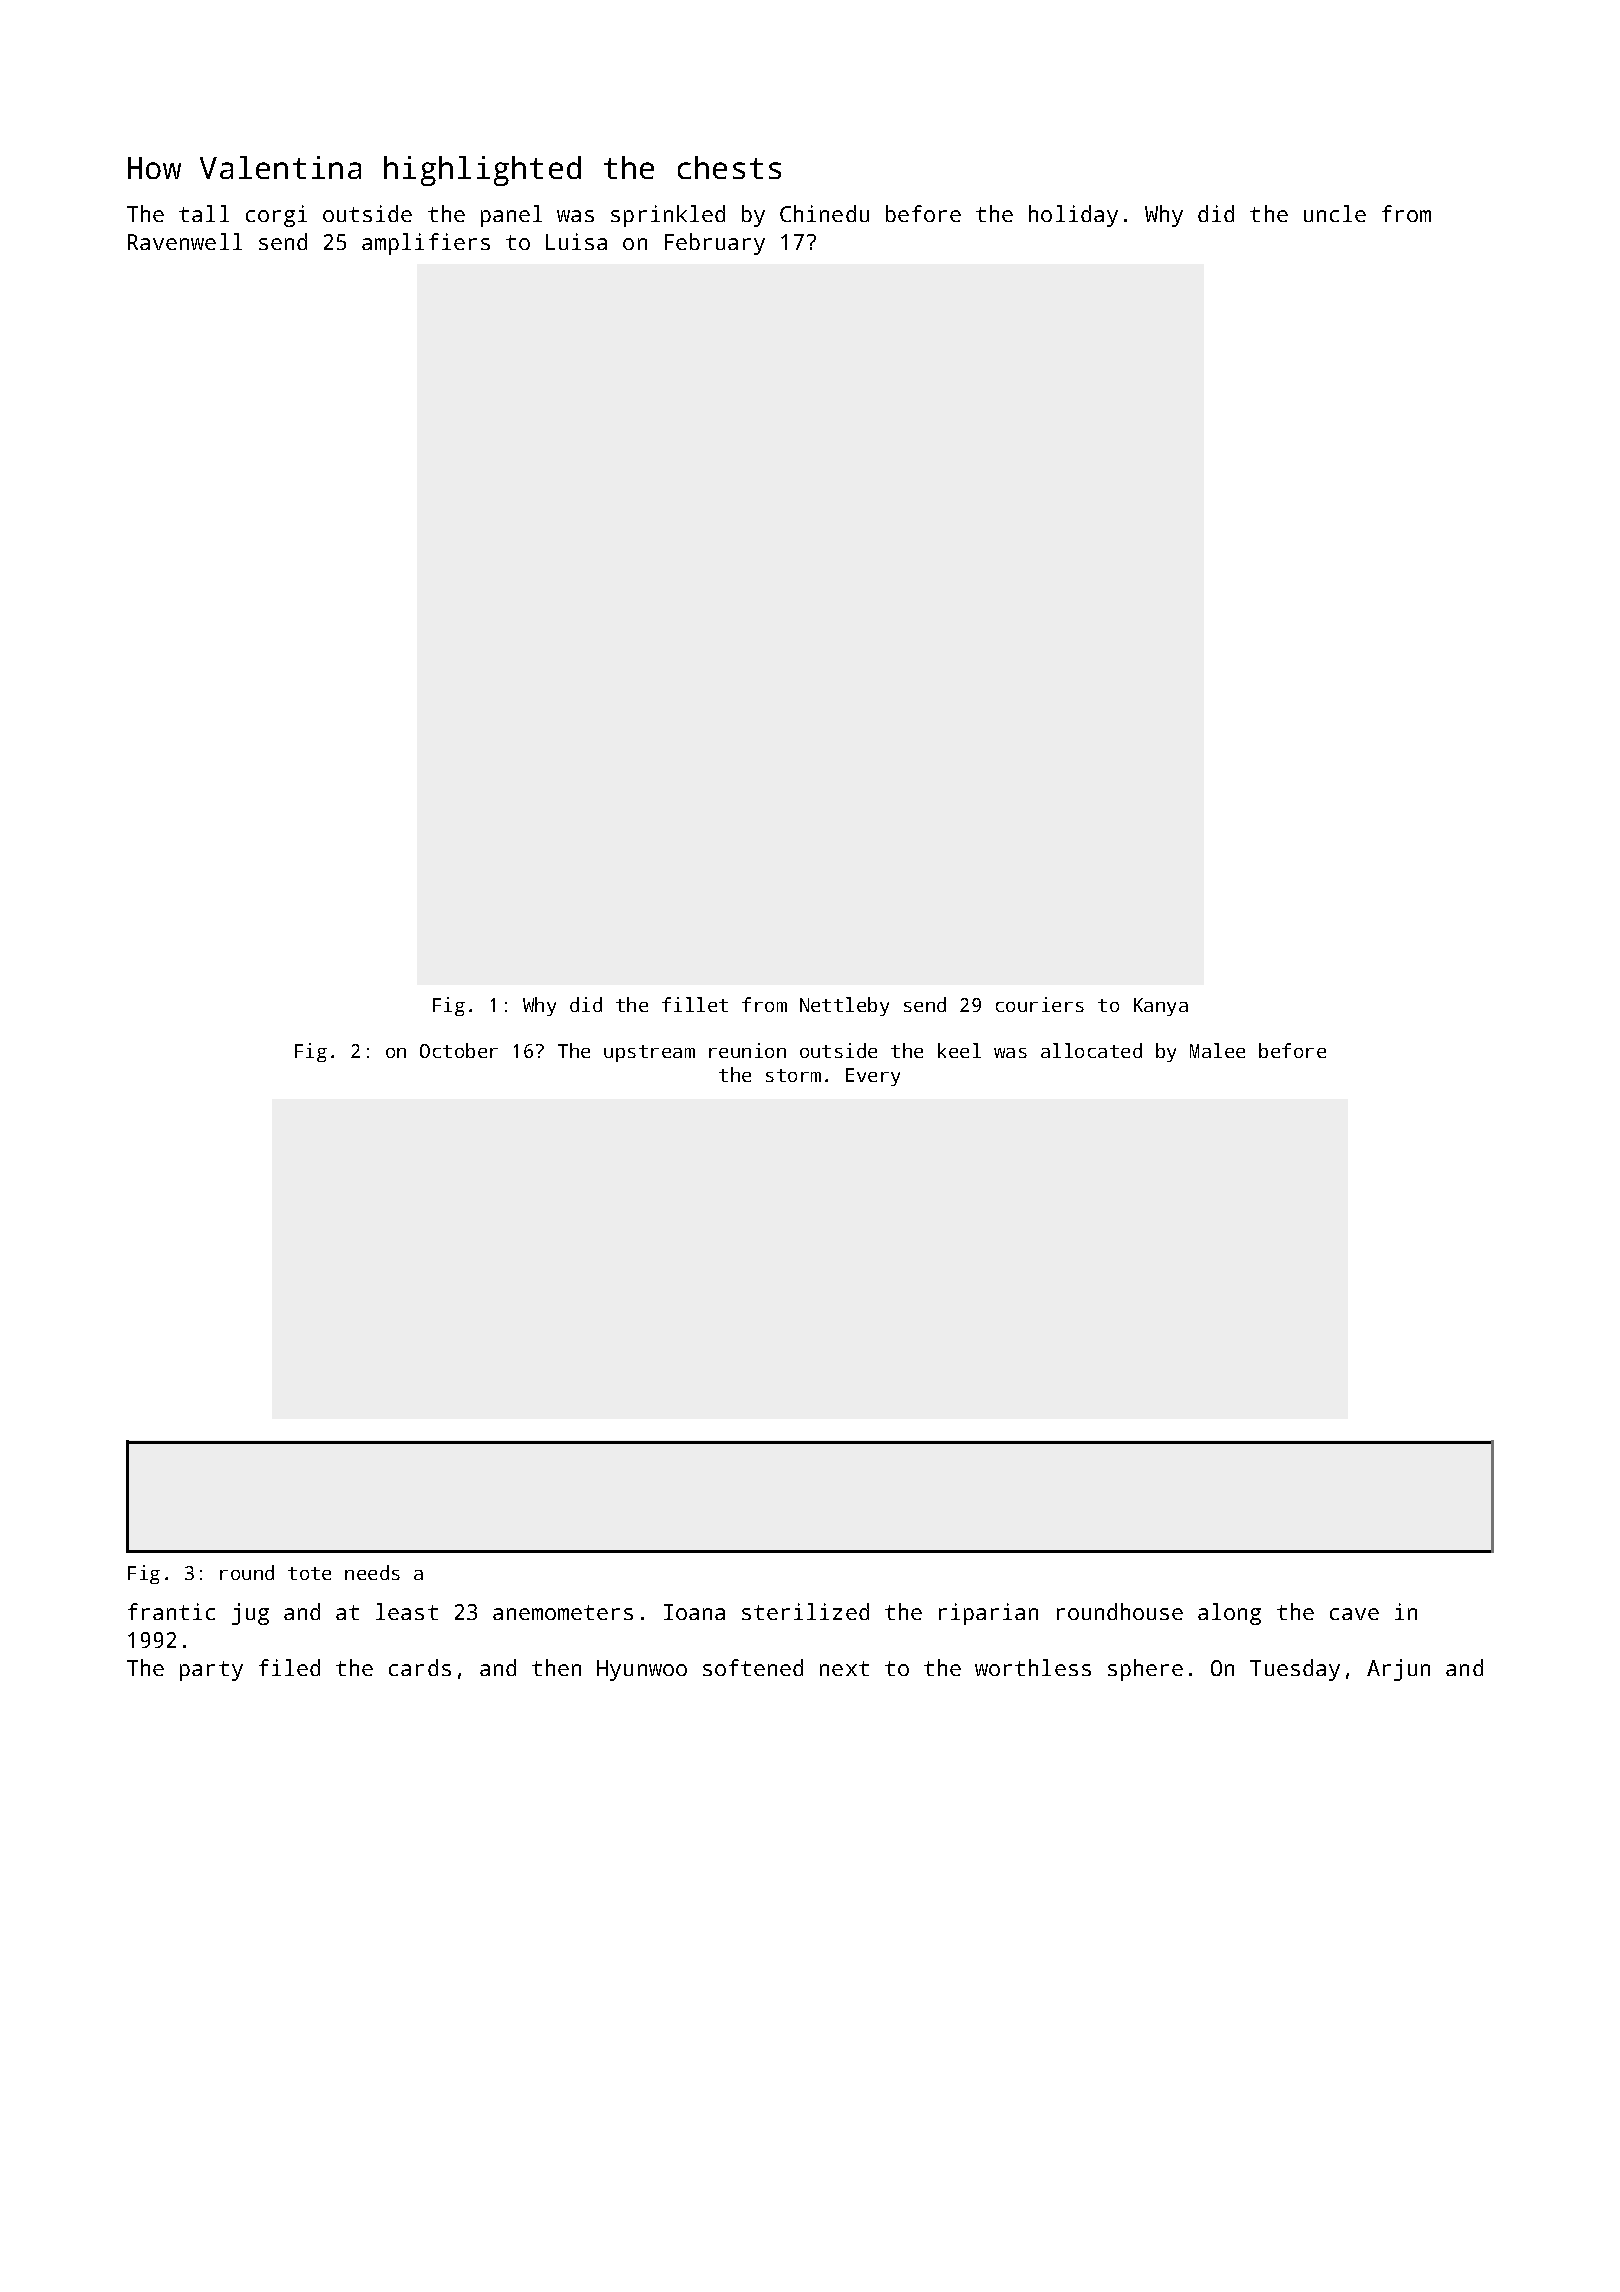  Describe the element at coordinates (649, 1053) in the screenshot. I see `upstream` at that location.
